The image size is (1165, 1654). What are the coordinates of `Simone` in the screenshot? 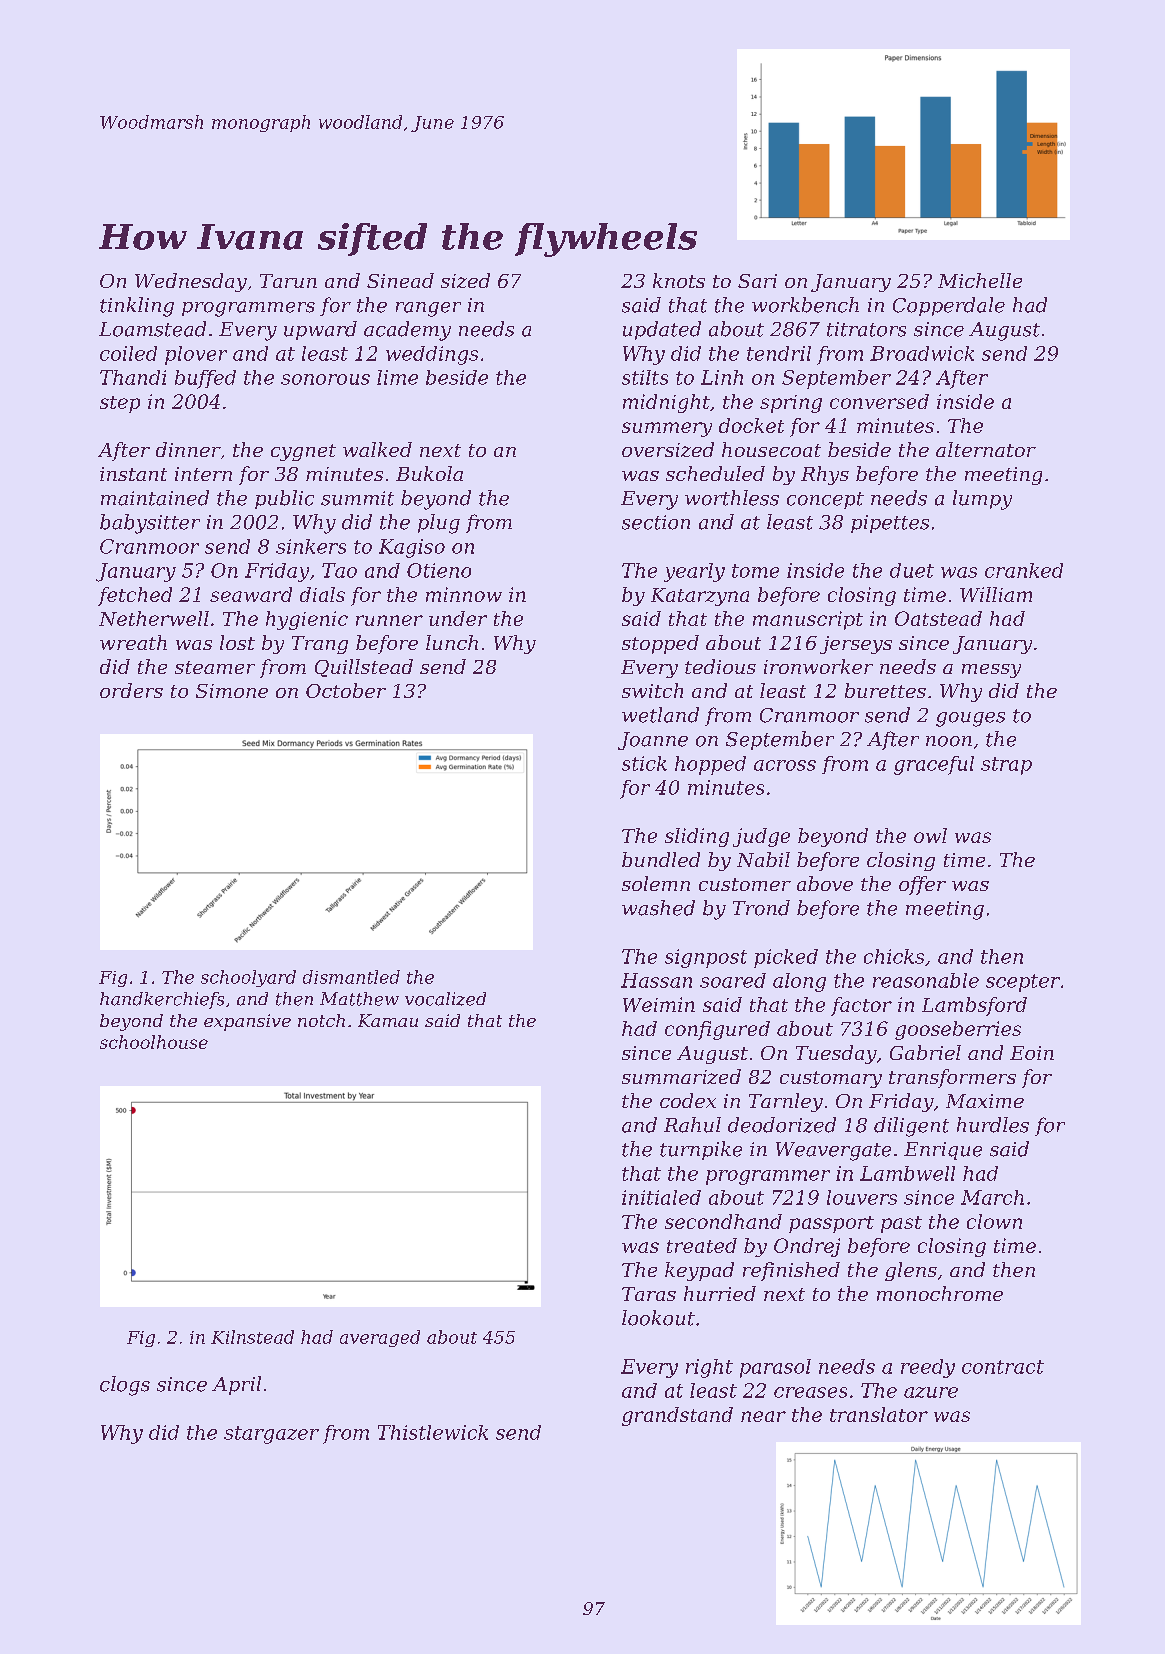 It's located at (232, 691).
